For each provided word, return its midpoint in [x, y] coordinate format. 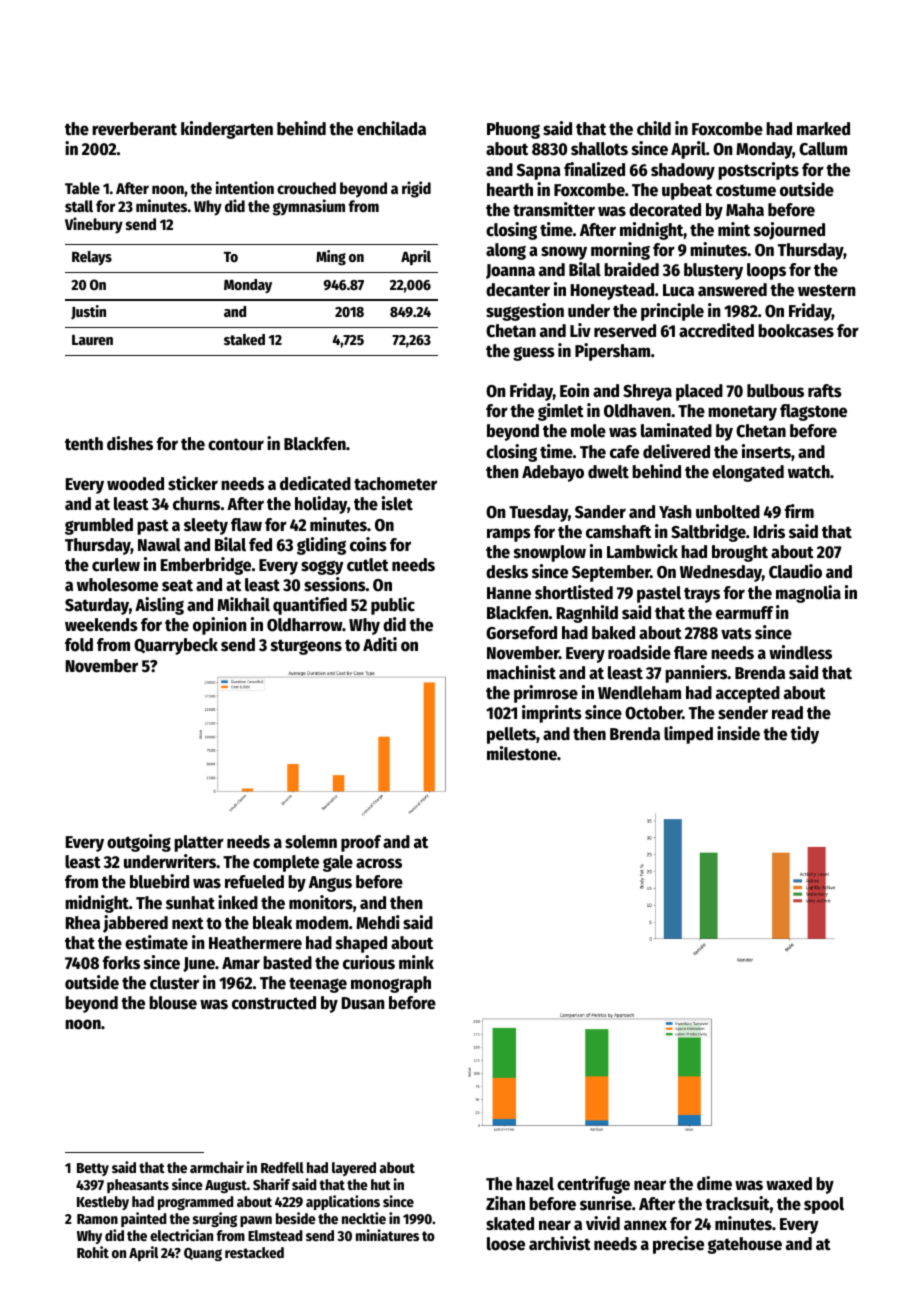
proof [361, 843]
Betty [93, 1169]
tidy [804, 735]
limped [688, 735]
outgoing [139, 843]
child [654, 128]
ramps [509, 535]
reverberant [134, 129]
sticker [193, 483]
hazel [535, 1184]
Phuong [513, 130]
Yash [675, 512]
